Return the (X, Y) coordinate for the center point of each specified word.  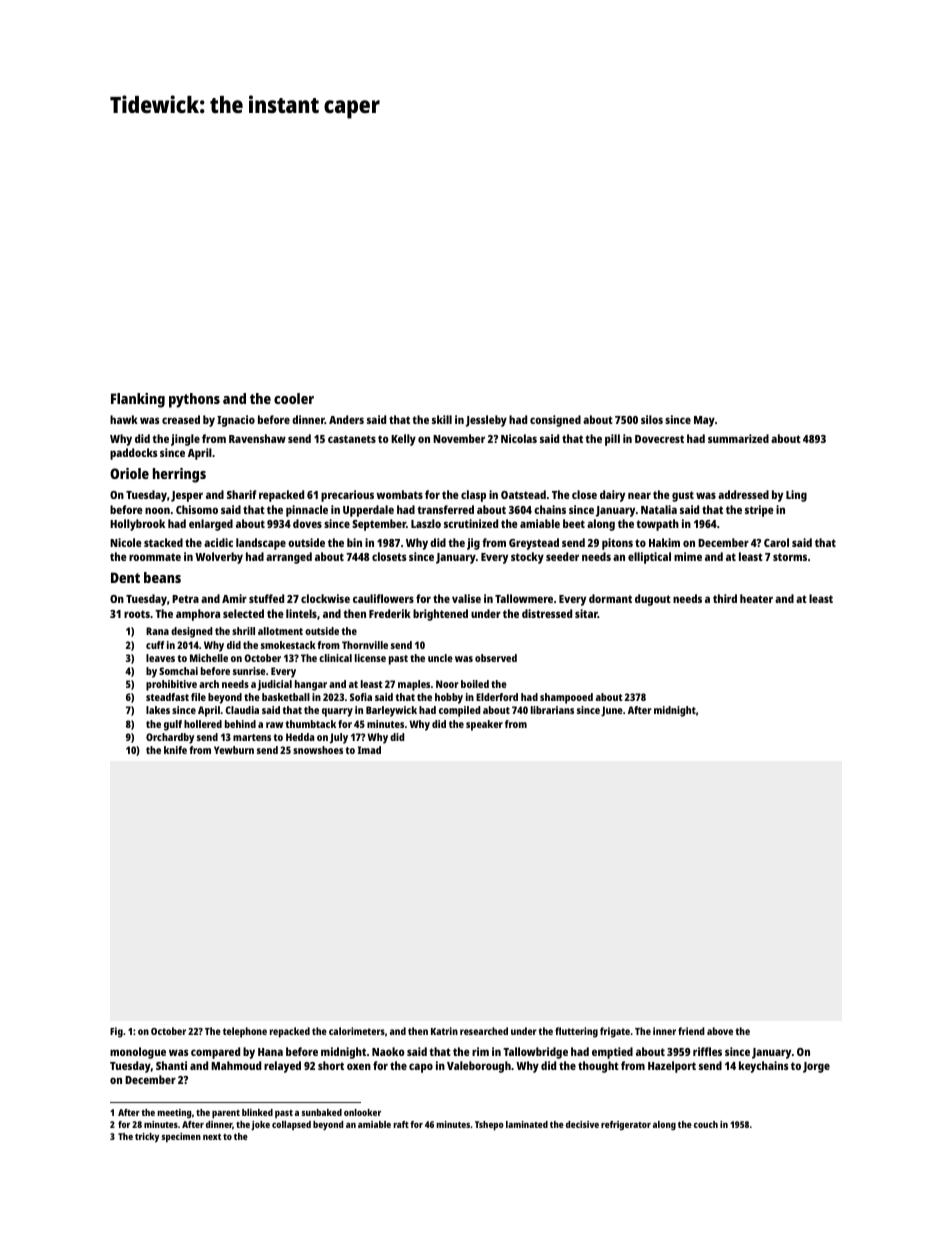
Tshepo (489, 1126)
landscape (261, 544)
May (704, 421)
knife (175, 750)
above (720, 1031)
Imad (369, 750)
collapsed (291, 1125)
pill (612, 440)
